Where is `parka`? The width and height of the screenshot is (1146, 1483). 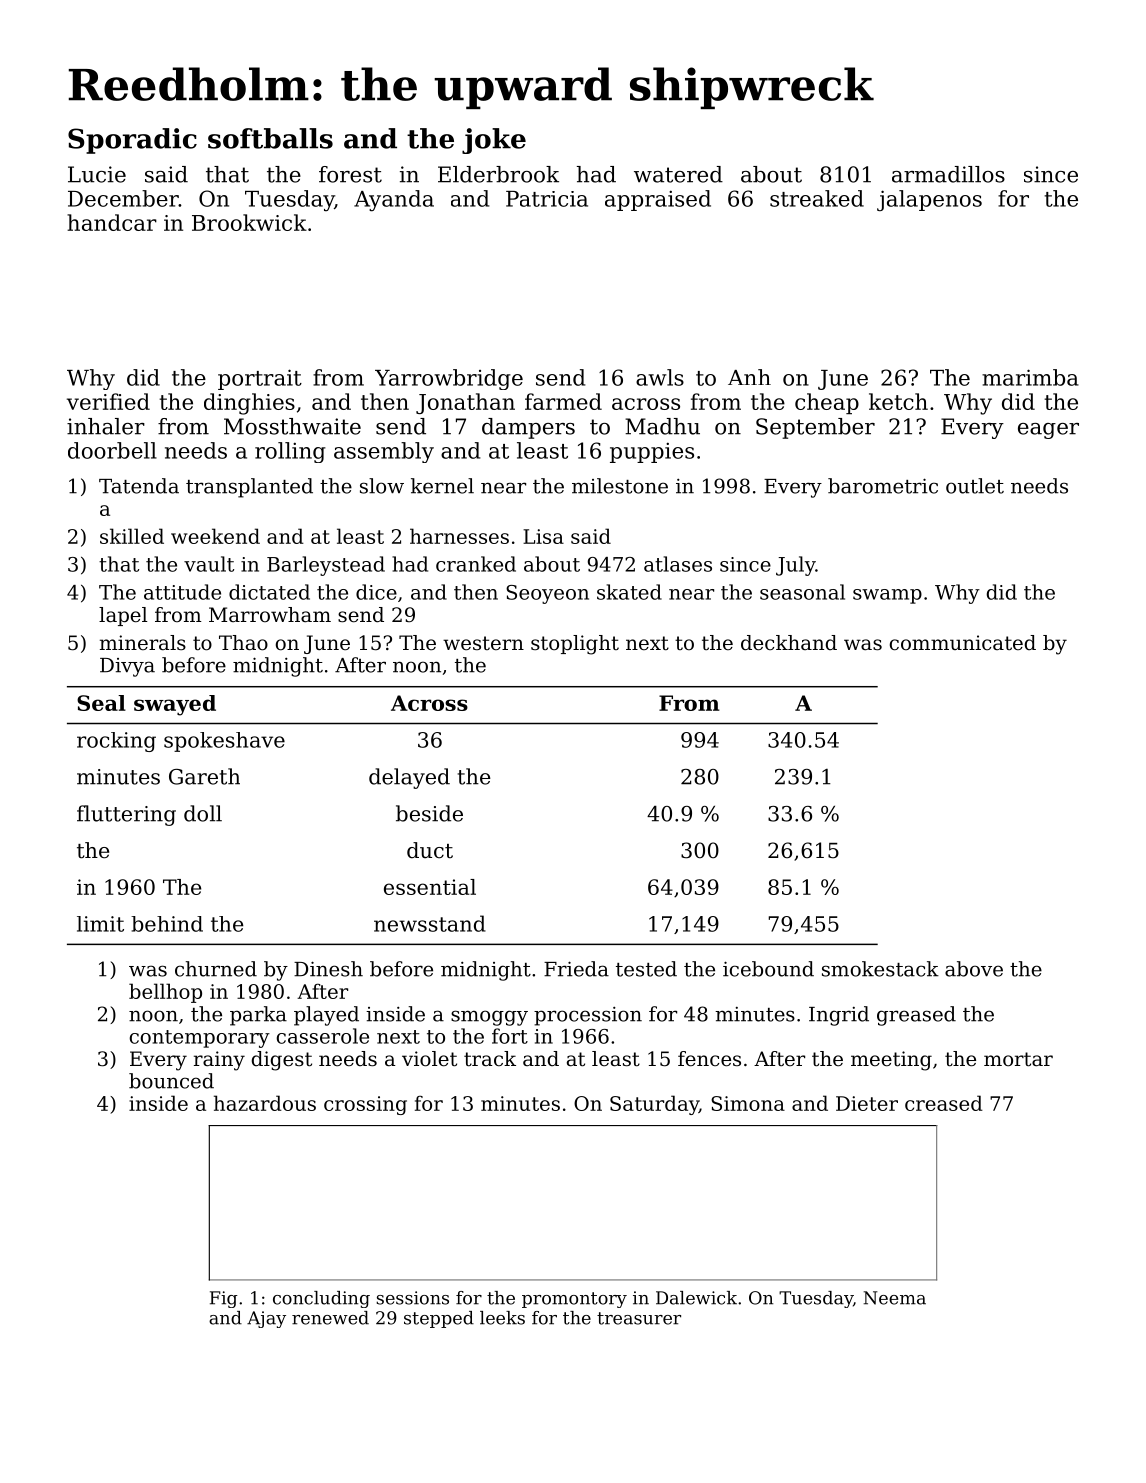
parka is located at coordinates (258, 1016).
